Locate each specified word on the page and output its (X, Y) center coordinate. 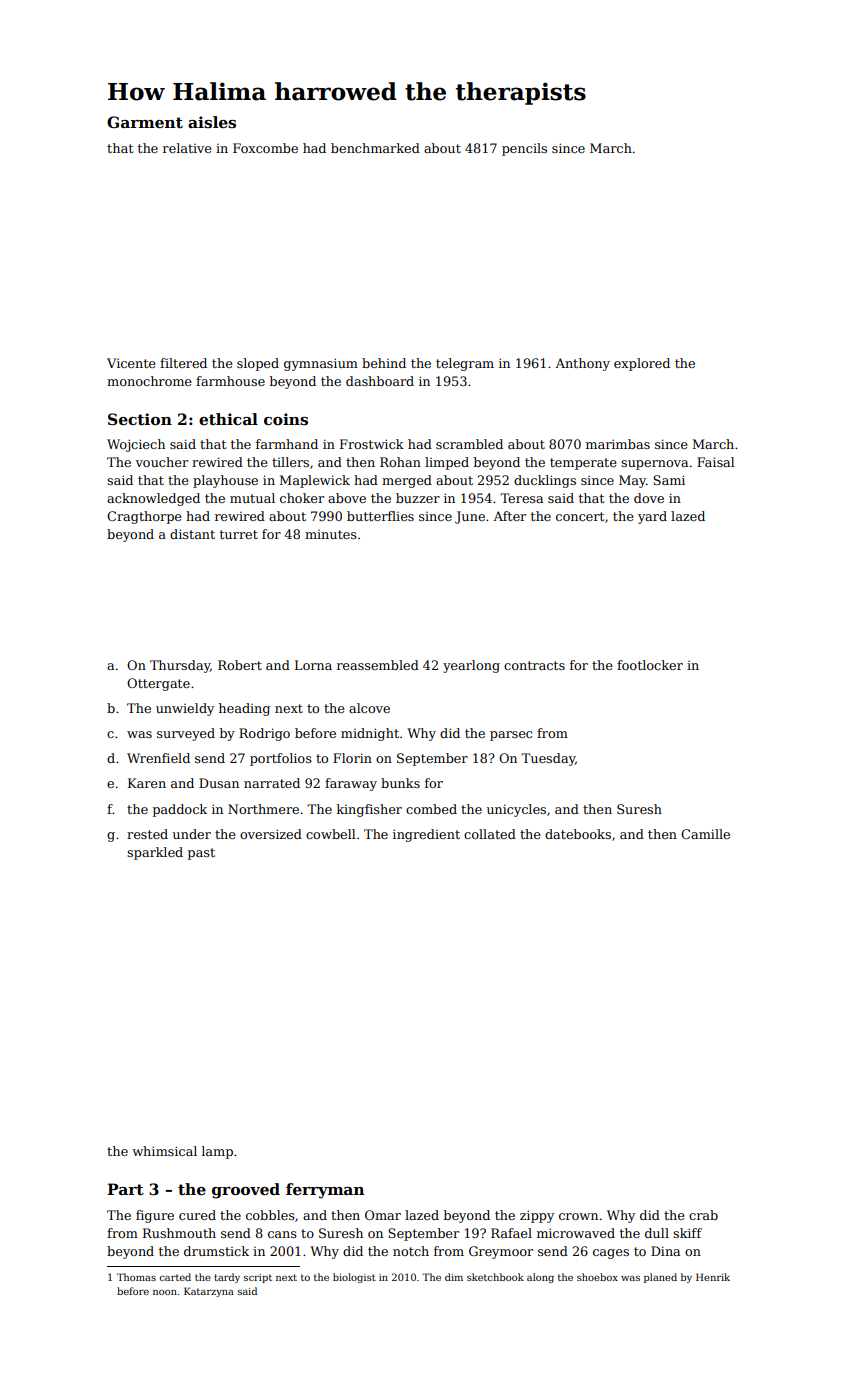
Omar (383, 1215)
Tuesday (548, 759)
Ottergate (158, 684)
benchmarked (375, 148)
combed (431, 809)
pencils (524, 149)
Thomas (136, 1277)
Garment (145, 122)
